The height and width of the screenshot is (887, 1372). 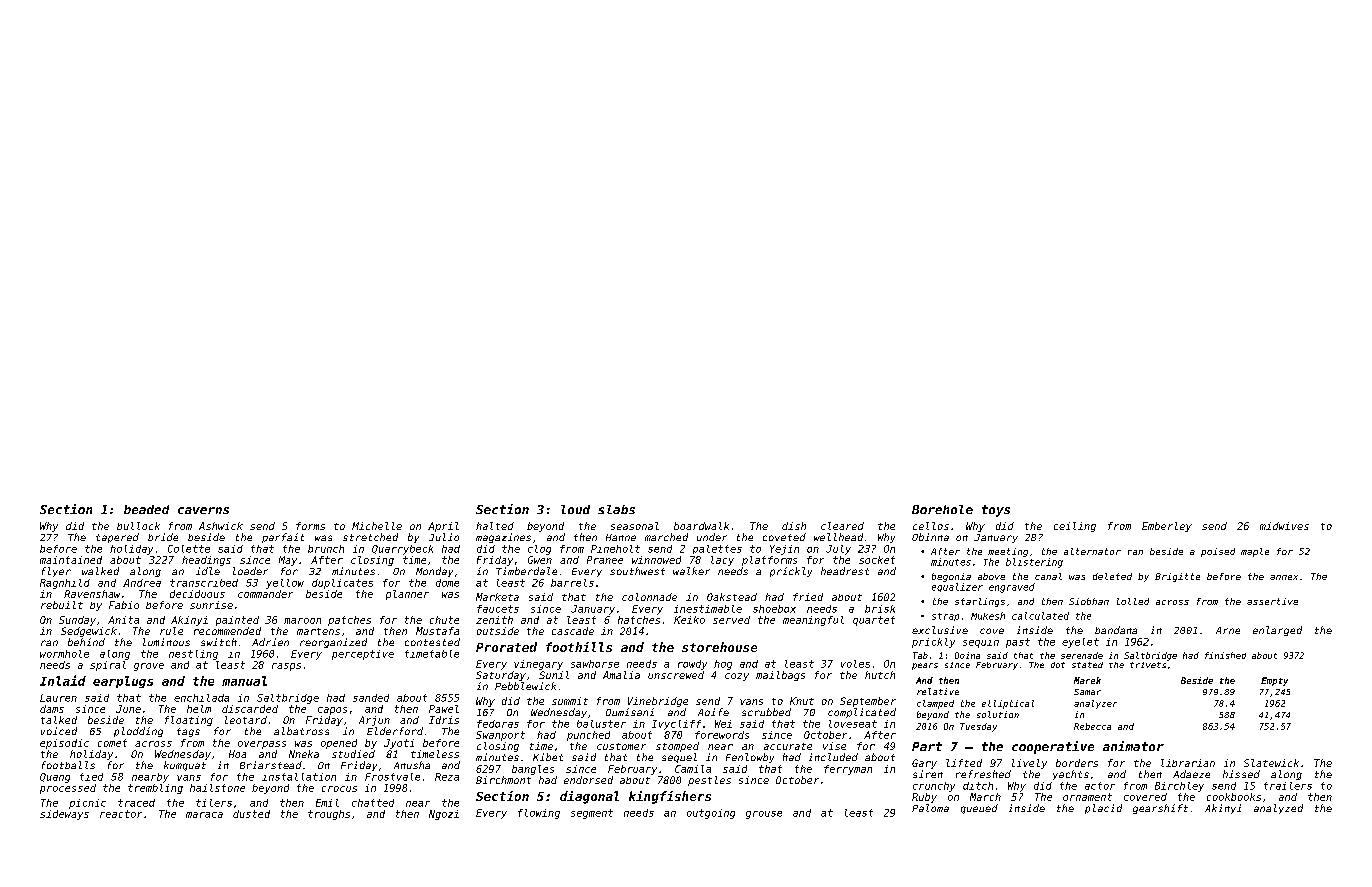 I want to click on flyer, so click(x=56, y=572).
